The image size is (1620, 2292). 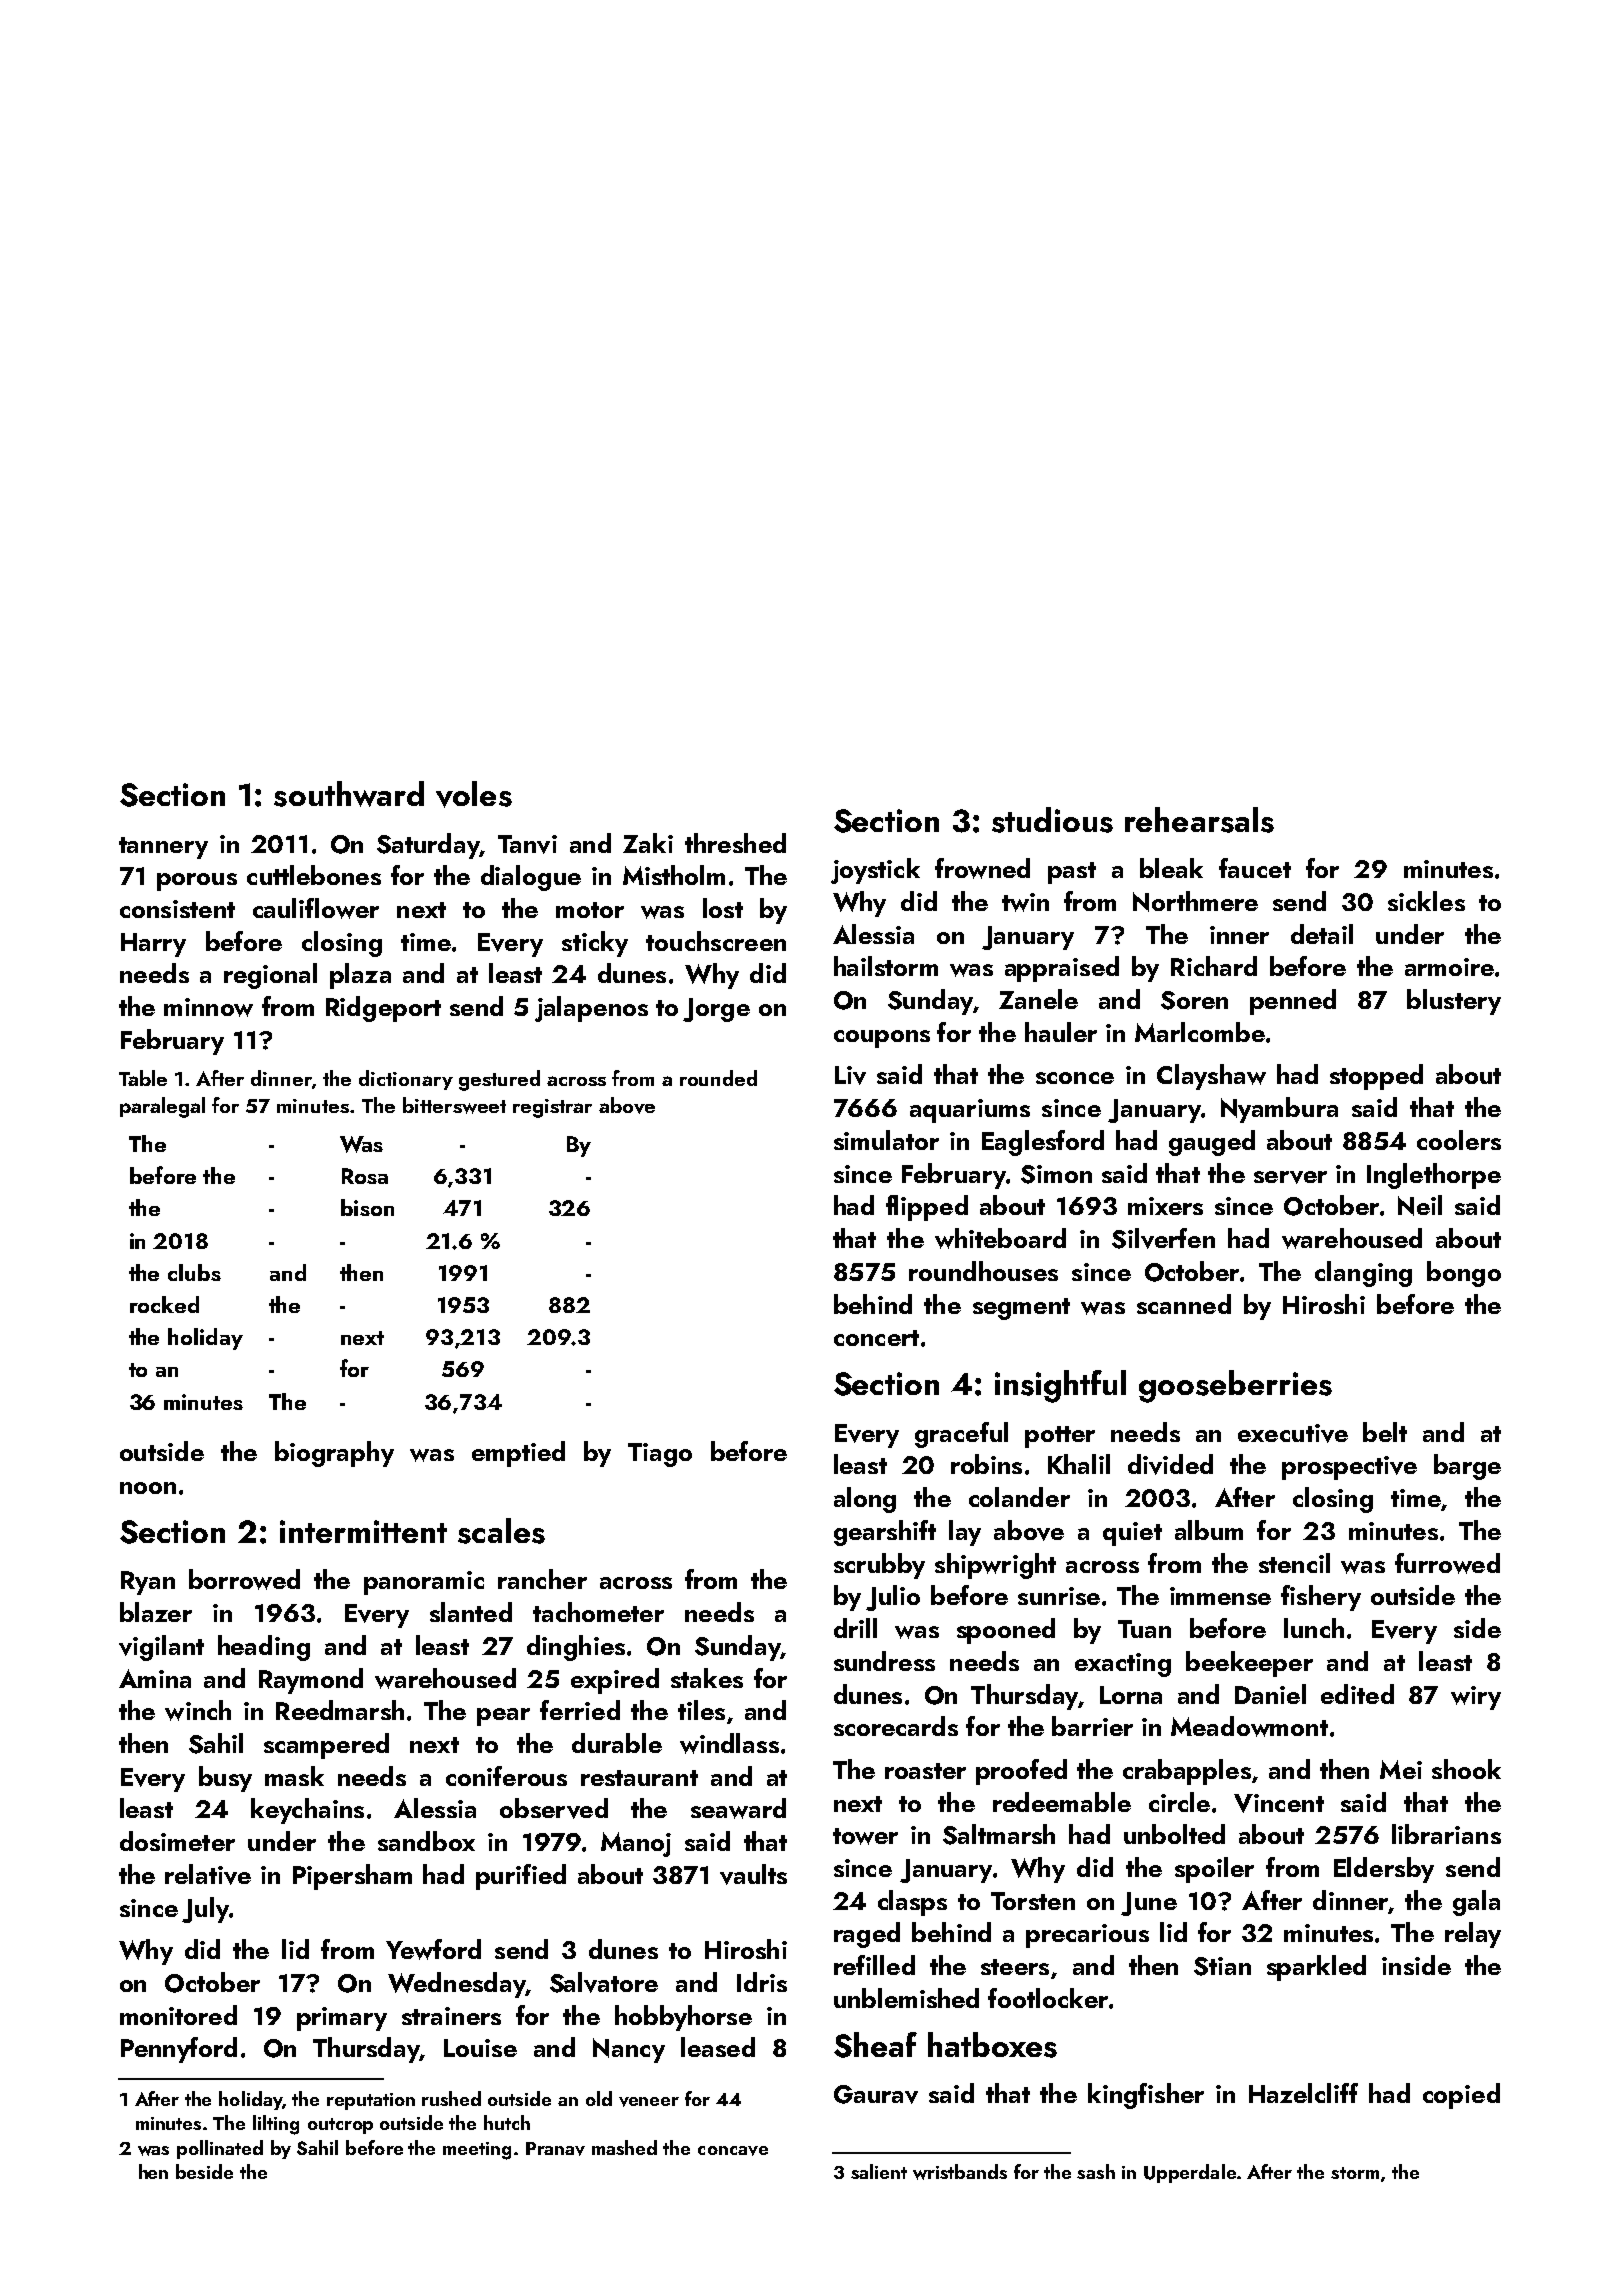 I want to click on rounded, so click(x=718, y=1078).
